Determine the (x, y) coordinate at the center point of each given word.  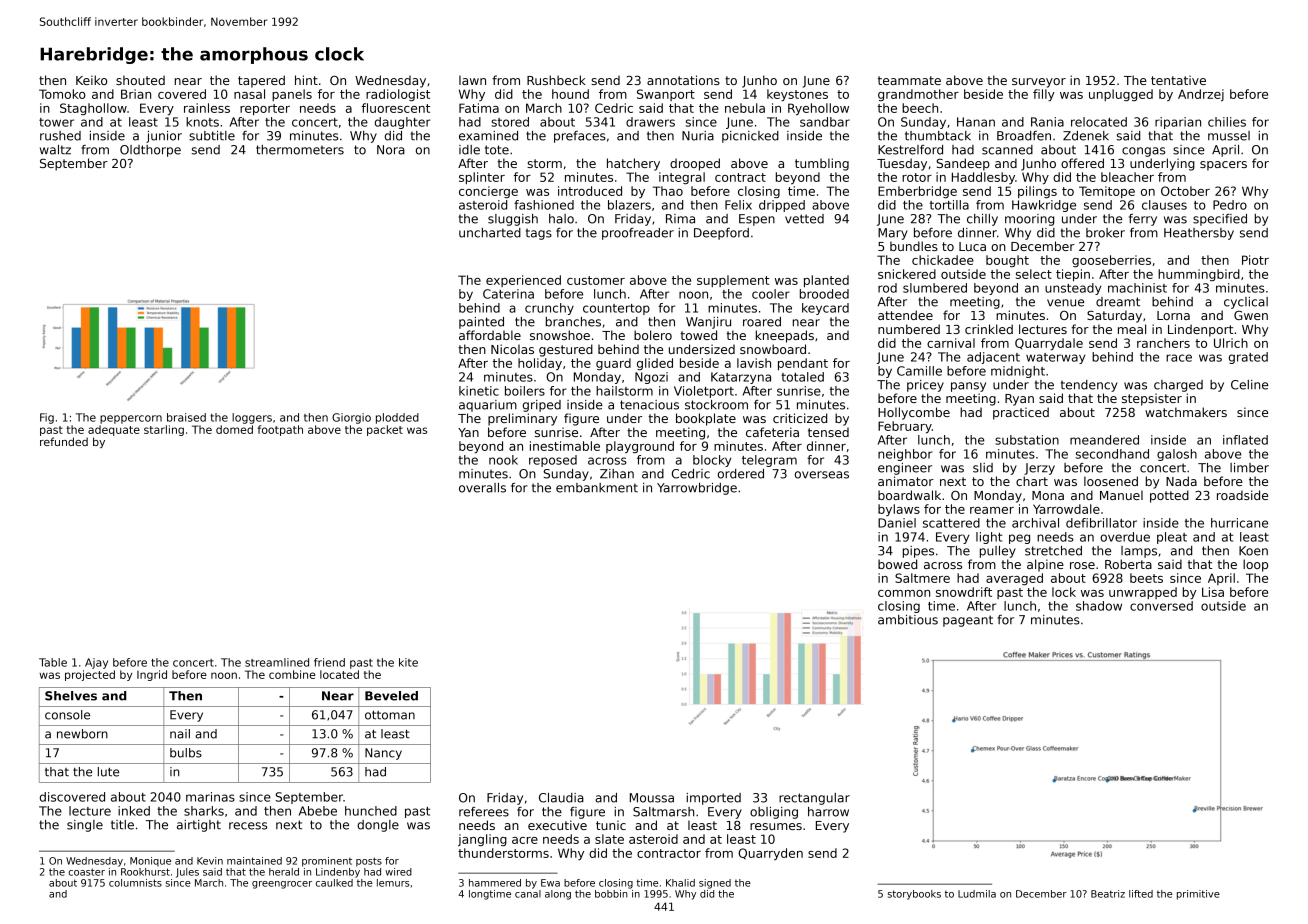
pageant (968, 621)
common (904, 593)
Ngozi (651, 378)
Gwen (1251, 315)
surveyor (1039, 83)
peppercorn (131, 419)
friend (329, 662)
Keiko (91, 80)
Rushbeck (556, 80)
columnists (135, 883)
